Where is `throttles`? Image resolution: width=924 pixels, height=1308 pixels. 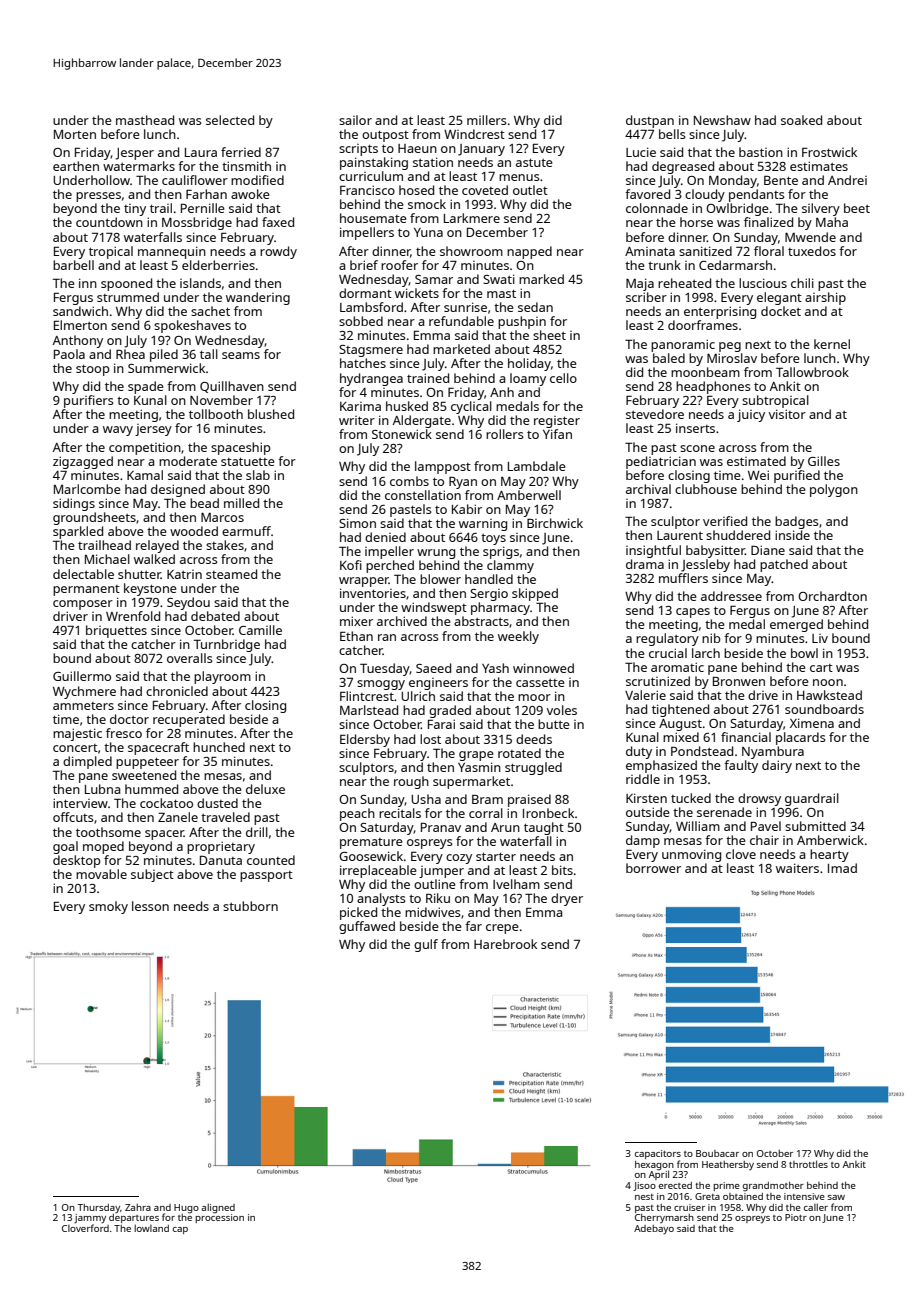
throttles is located at coordinates (808, 1164).
